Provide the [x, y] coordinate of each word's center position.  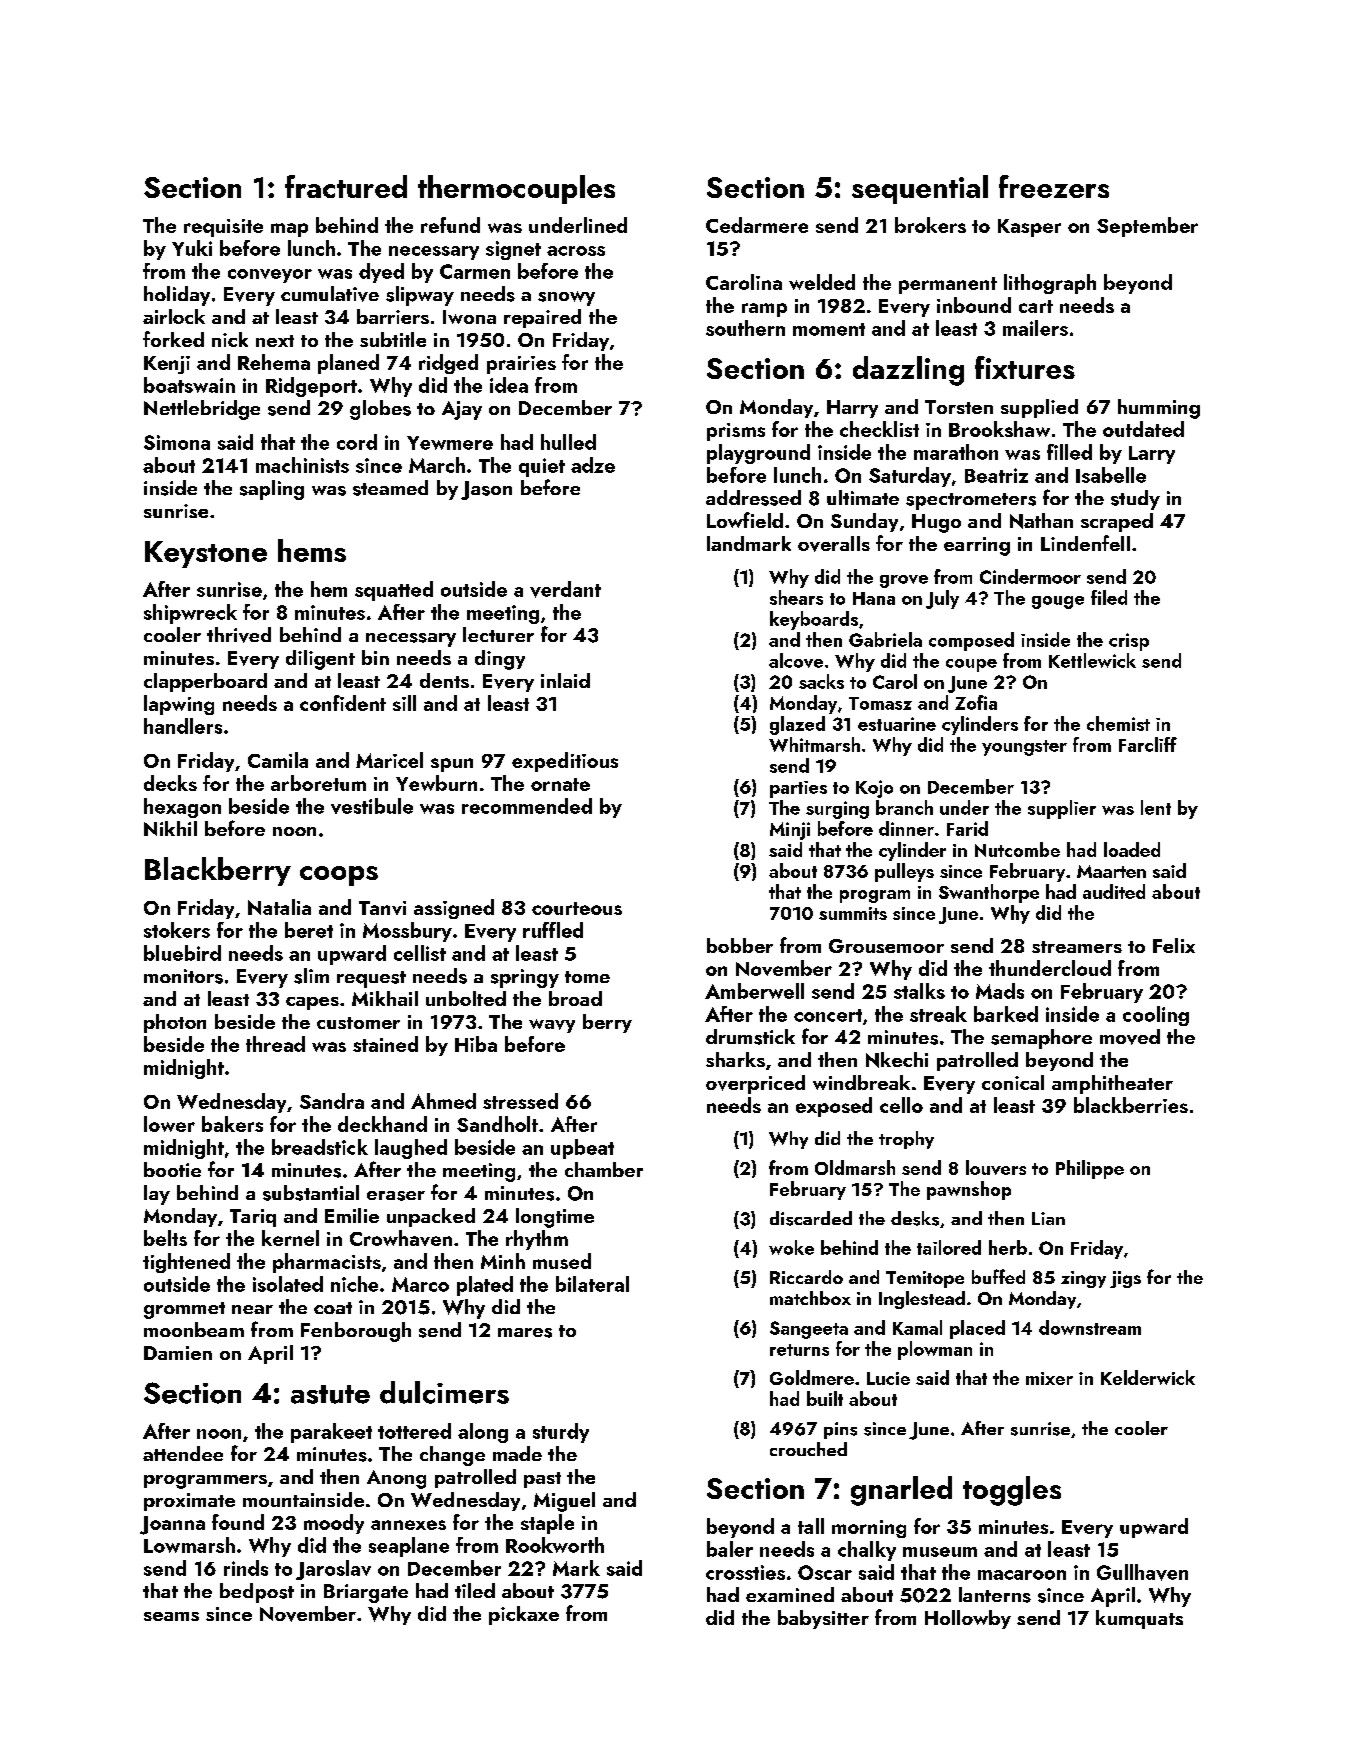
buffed [998, 1276]
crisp [1129, 642]
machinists [302, 465]
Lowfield [745, 520]
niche [354, 1284]
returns [799, 1350]
